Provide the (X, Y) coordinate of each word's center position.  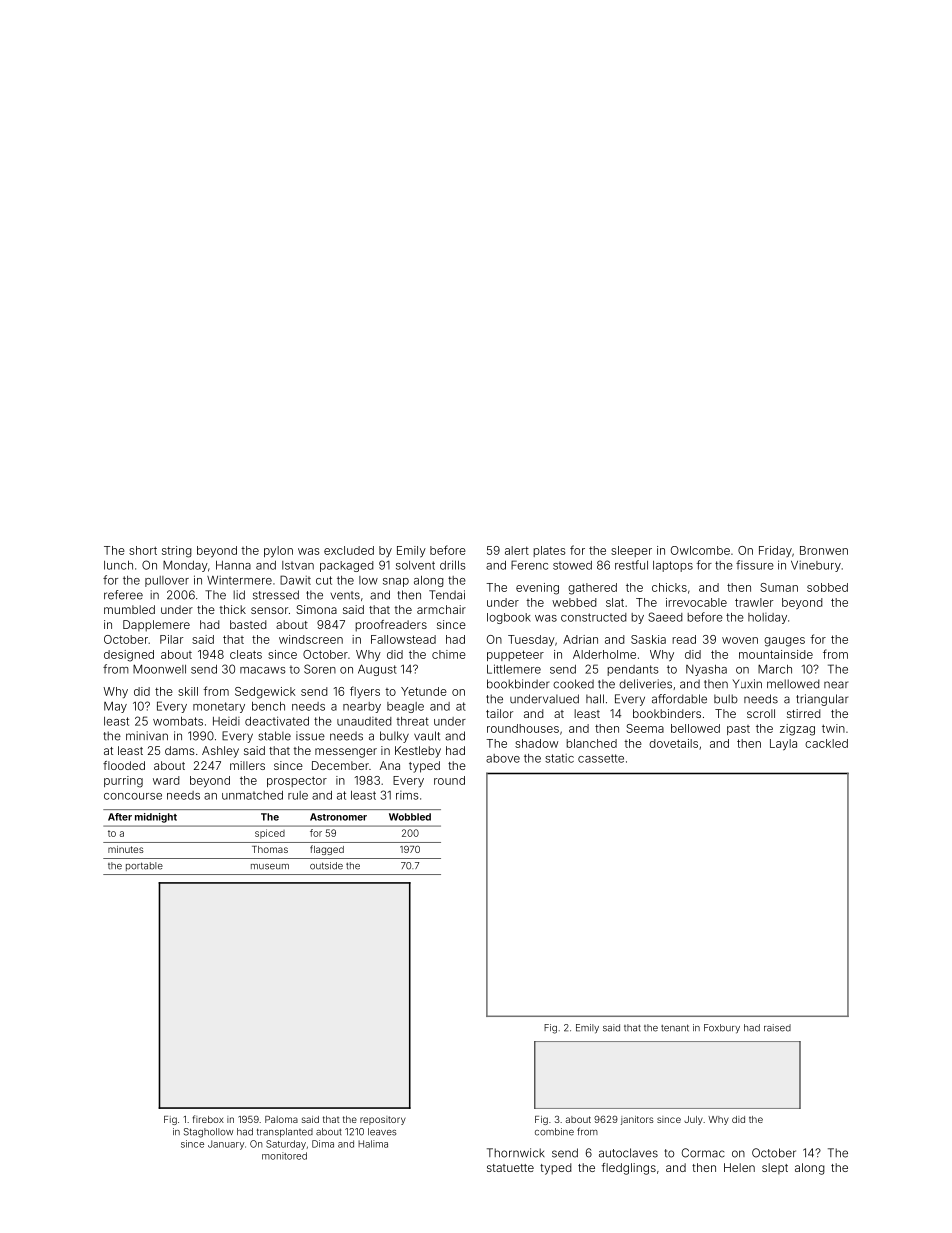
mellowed (793, 684)
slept (775, 1168)
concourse (133, 796)
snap (396, 582)
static (559, 758)
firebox (208, 1119)
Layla (783, 744)
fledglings (629, 1169)
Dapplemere (156, 626)
